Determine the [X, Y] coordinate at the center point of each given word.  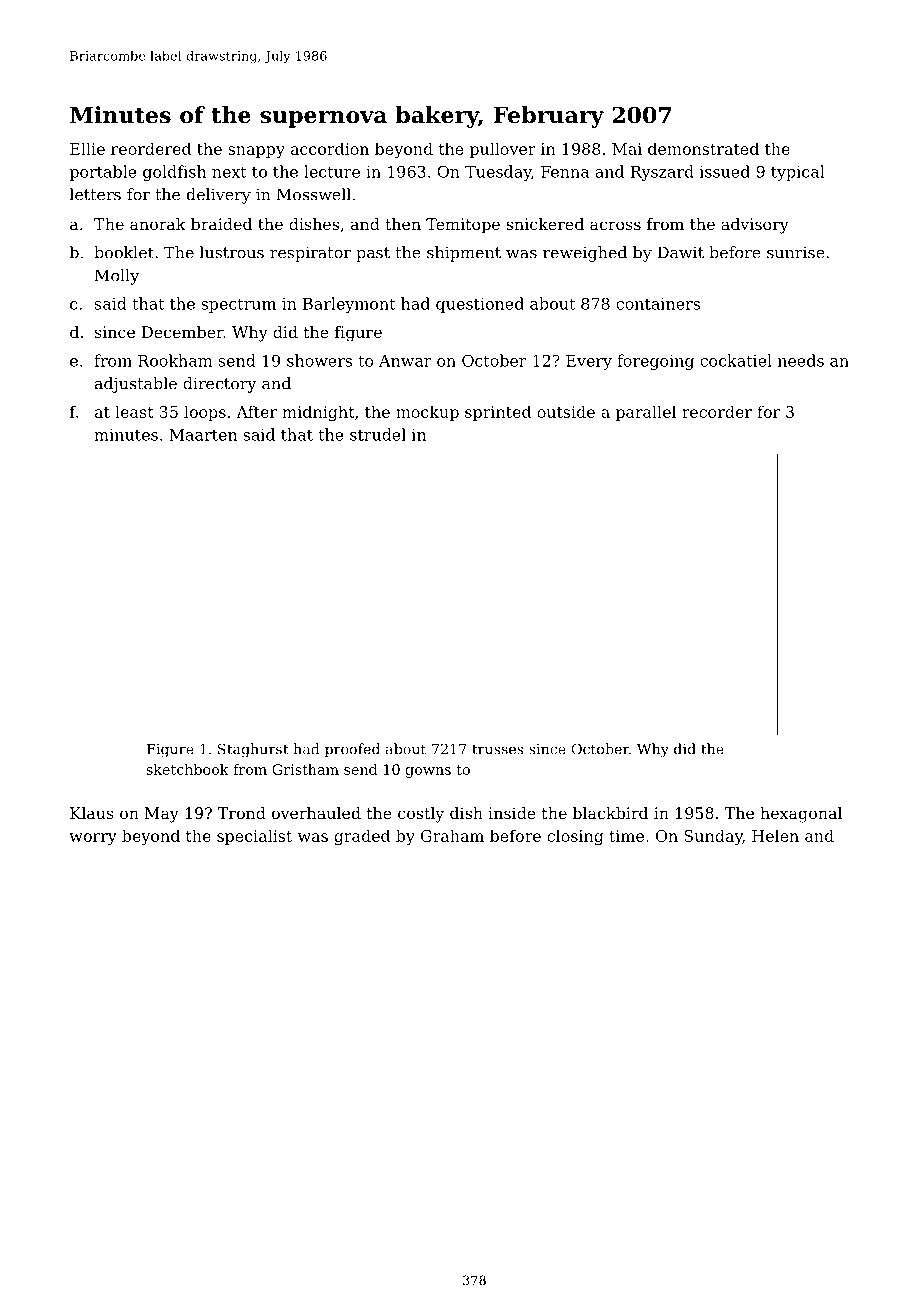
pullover [503, 150]
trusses [498, 749]
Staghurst [253, 750]
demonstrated [703, 148]
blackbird [610, 813]
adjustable [136, 385]
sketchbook [188, 769]
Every [589, 362]
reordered [151, 148]
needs [801, 360]
